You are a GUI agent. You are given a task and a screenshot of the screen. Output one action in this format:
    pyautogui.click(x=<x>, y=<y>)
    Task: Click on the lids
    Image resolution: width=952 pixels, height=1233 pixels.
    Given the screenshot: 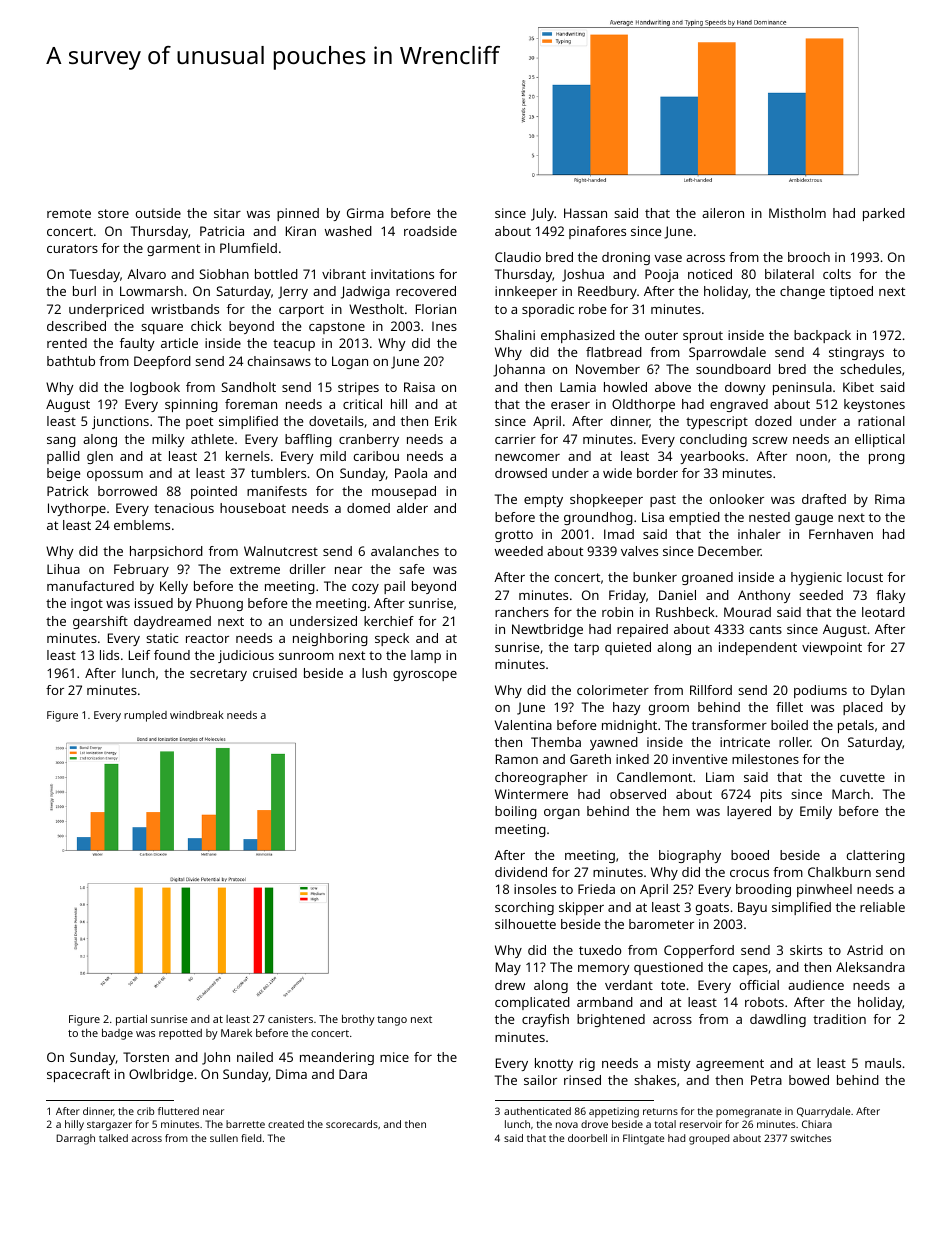 What is the action you would take?
    pyautogui.click(x=109, y=655)
